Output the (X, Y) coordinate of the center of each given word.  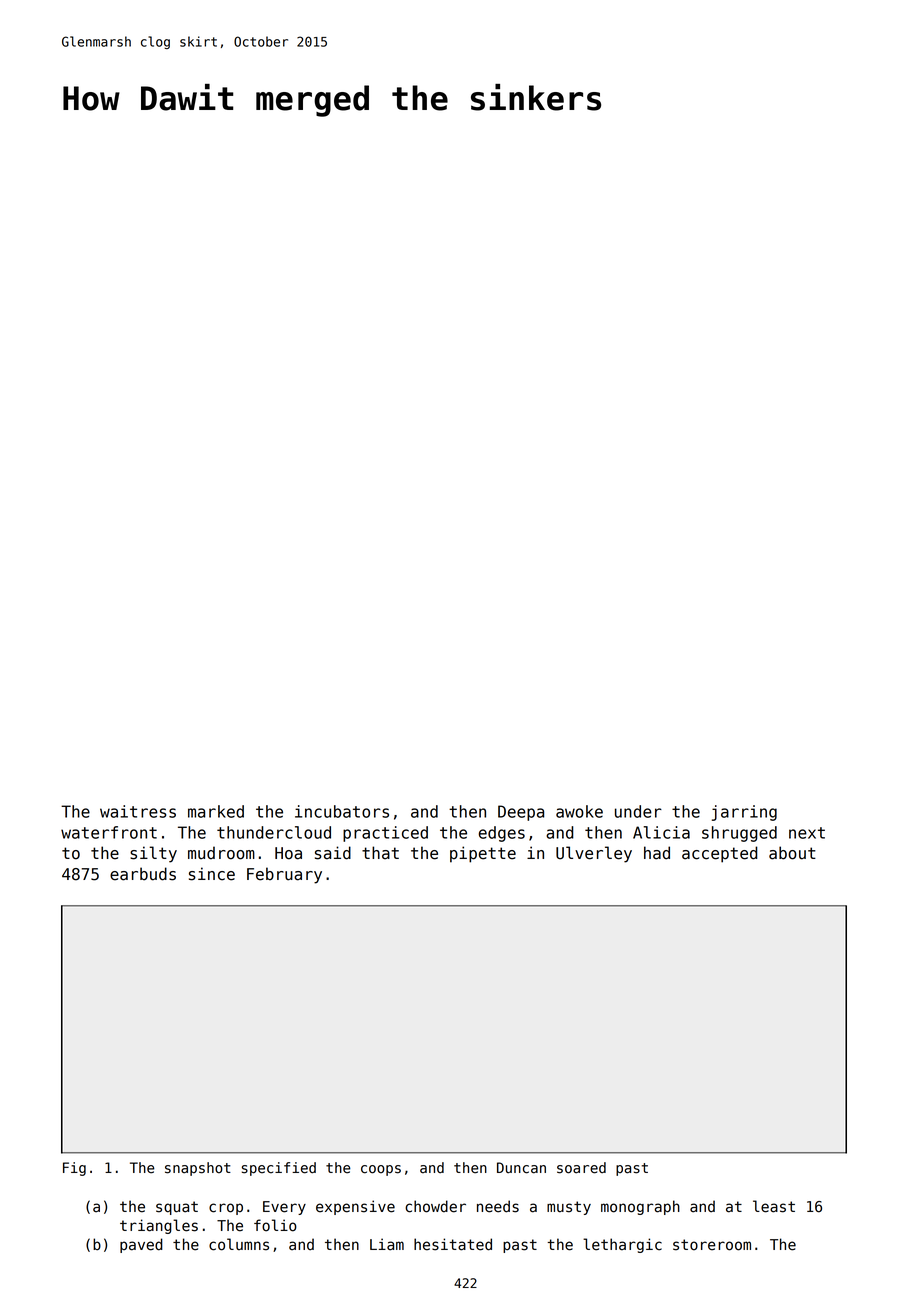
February (284, 875)
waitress (138, 811)
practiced (385, 834)
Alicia (661, 832)
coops (381, 1170)
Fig (74, 1169)
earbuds (143, 874)
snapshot (198, 1169)
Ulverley (594, 854)
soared (581, 1168)
